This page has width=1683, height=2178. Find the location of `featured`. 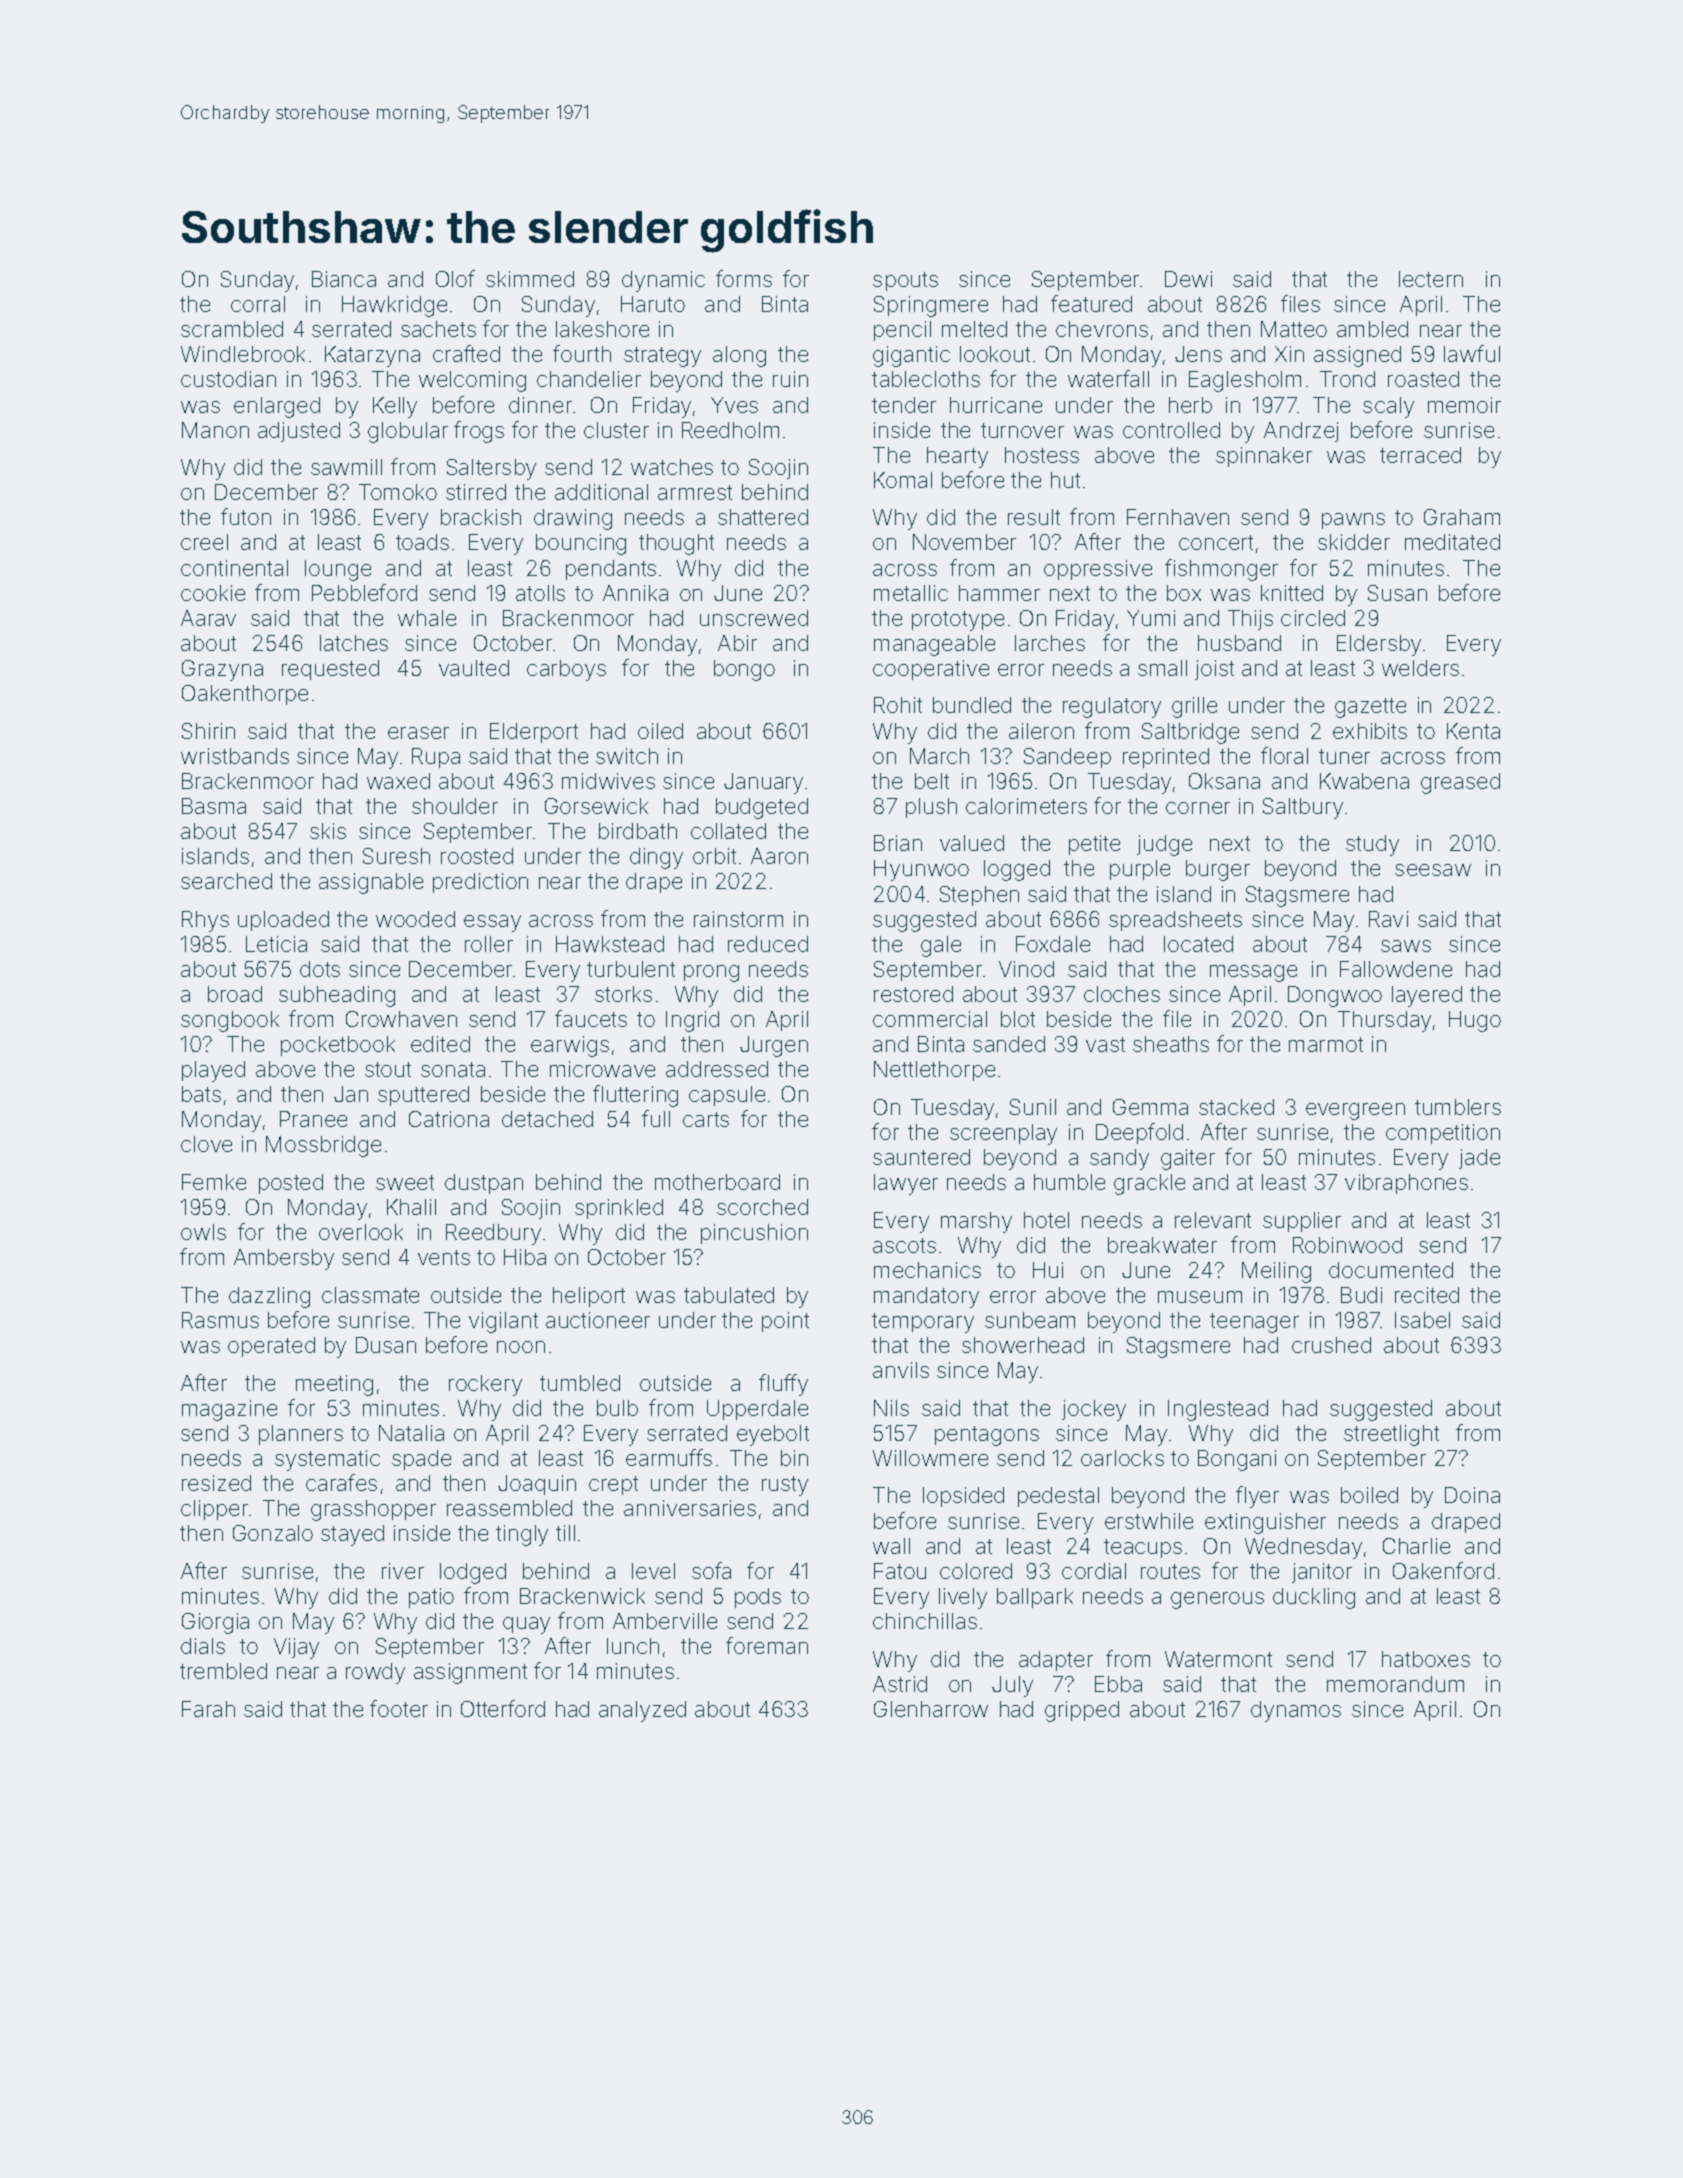

featured is located at coordinates (1091, 303).
